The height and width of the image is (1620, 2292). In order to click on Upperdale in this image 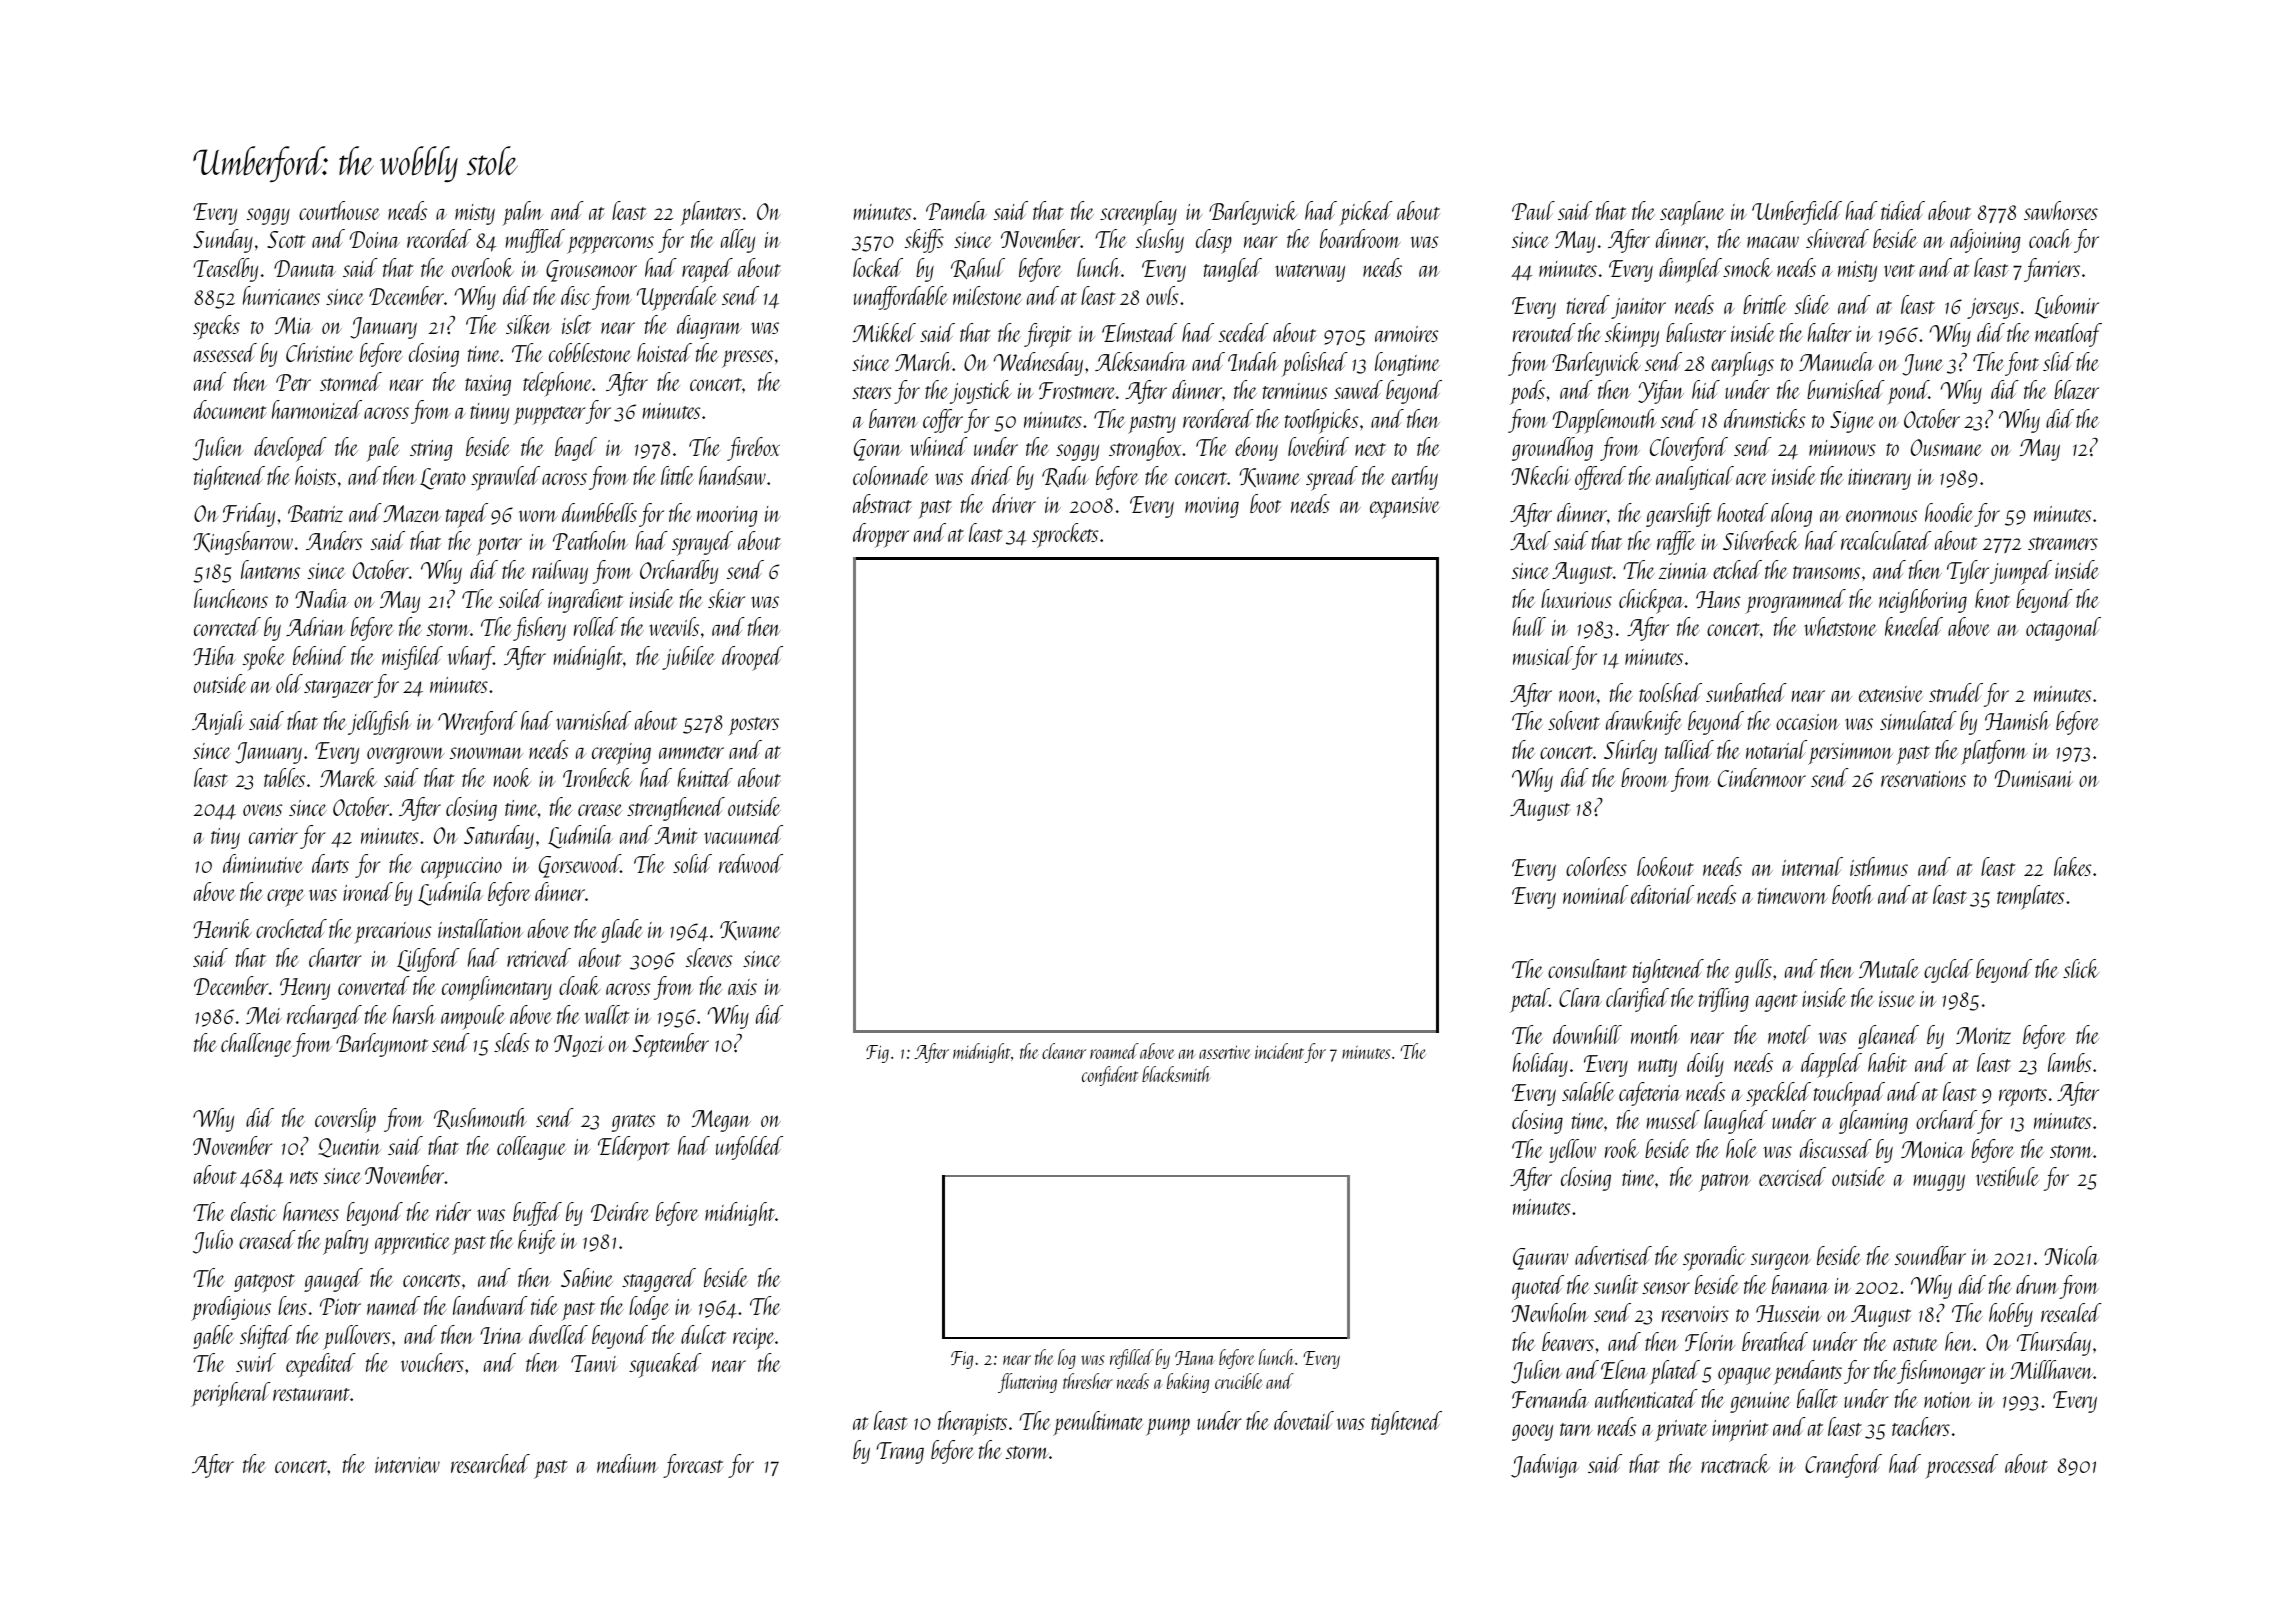, I will do `click(677, 298)`.
